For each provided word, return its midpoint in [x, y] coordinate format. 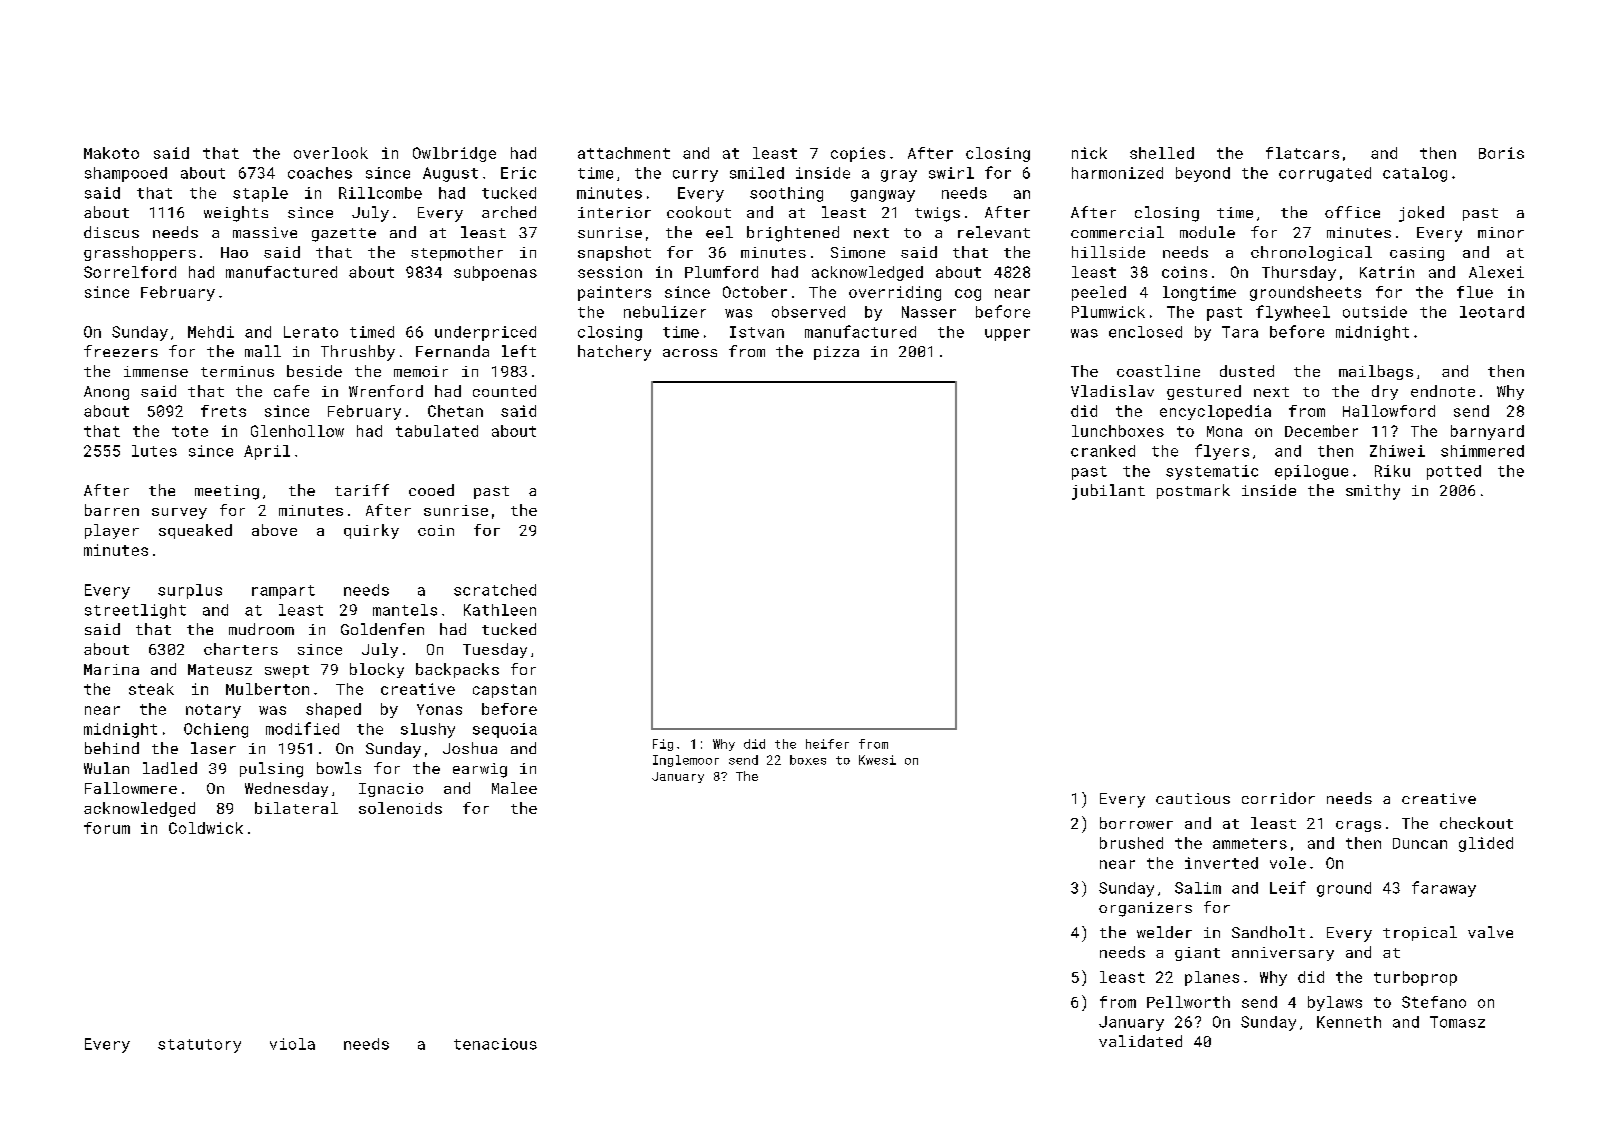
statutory [199, 1046]
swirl [951, 173]
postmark [1193, 491]
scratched [495, 590]
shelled [1162, 153]
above [274, 530]
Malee [514, 788]
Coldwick [206, 828]
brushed [1131, 843]
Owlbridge [454, 154]
